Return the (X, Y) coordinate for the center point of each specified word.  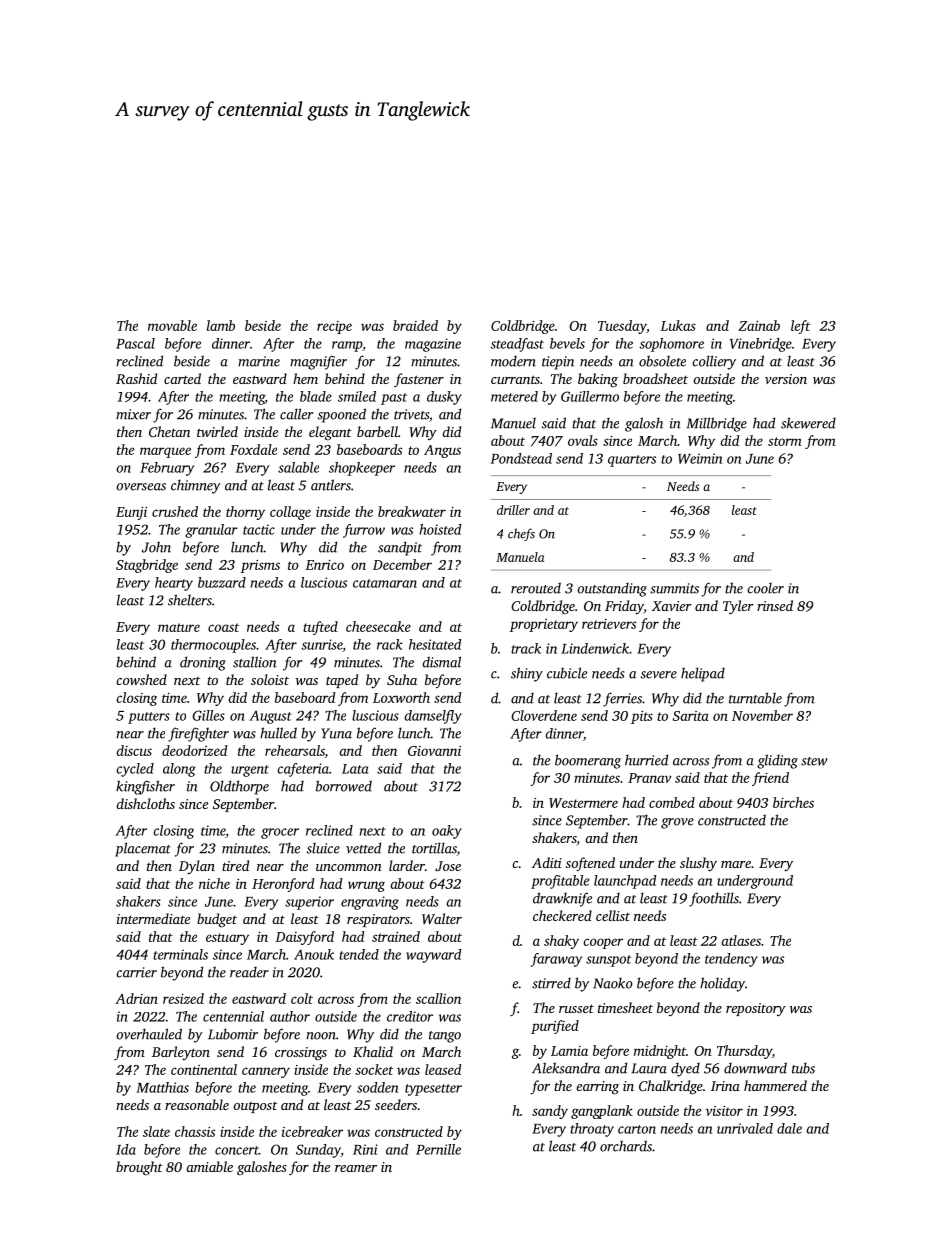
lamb (221, 325)
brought (139, 1168)
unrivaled (745, 1128)
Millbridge (716, 424)
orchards (626, 1146)
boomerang (588, 761)
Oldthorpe (239, 787)
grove (677, 823)
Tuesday (622, 327)
